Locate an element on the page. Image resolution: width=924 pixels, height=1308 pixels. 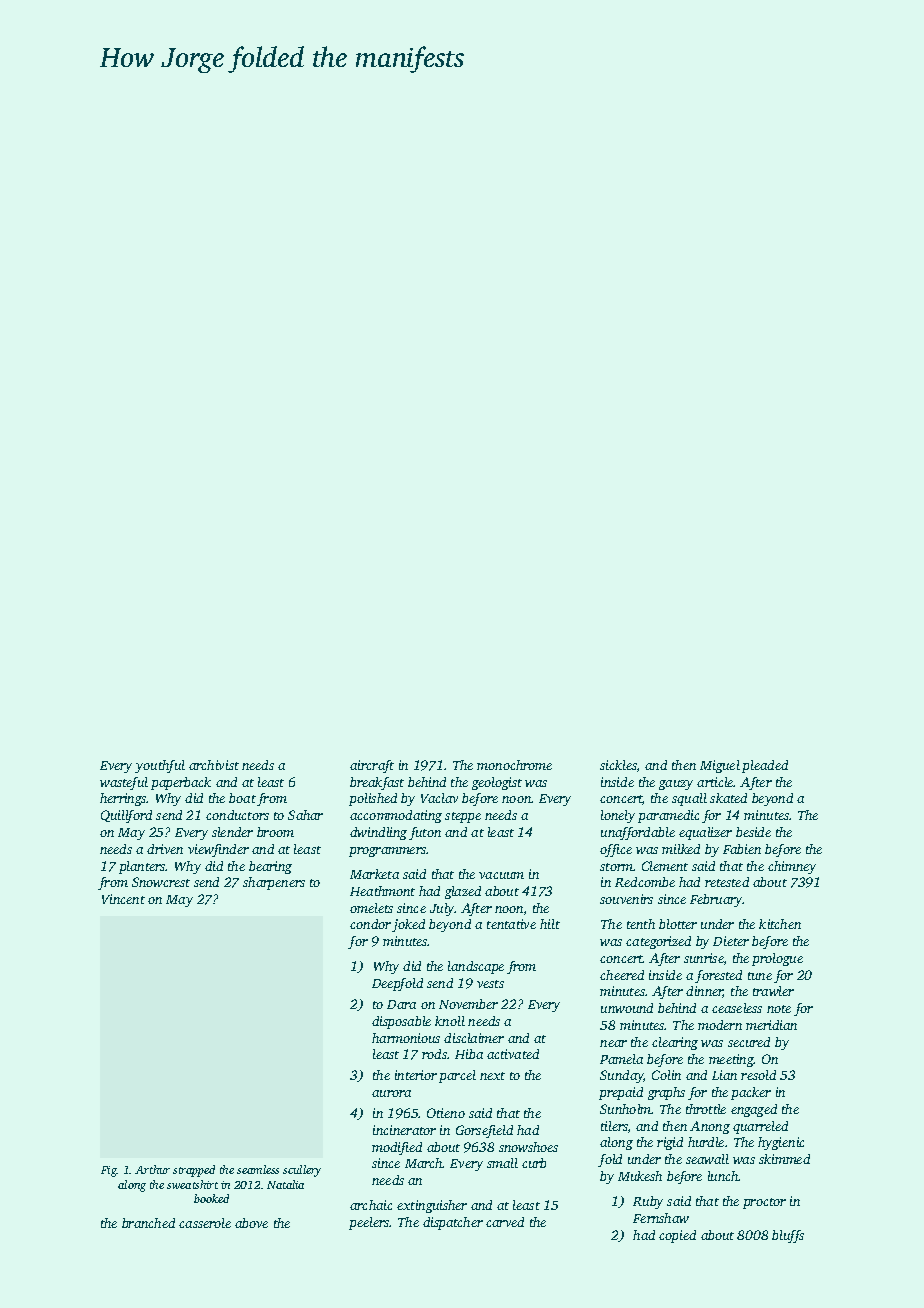
herrings is located at coordinates (123, 799).
